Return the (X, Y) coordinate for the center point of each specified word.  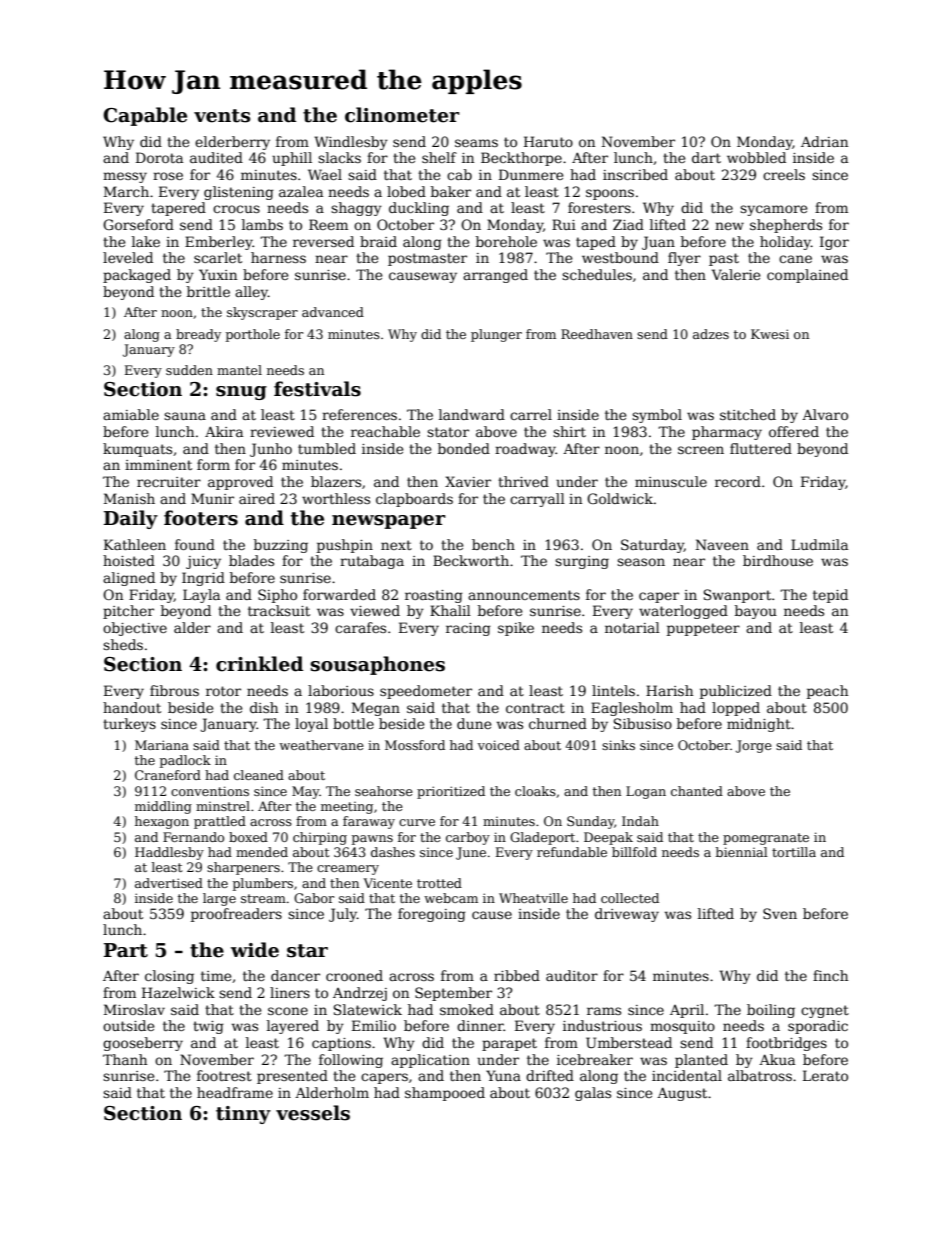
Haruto (548, 141)
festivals (317, 389)
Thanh (125, 1059)
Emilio (374, 1025)
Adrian (824, 141)
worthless (336, 498)
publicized (736, 692)
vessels (313, 1113)
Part (126, 950)
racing (468, 629)
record (738, 481)
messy (125, 177)
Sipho (277, 596)
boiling (771, 1011)
